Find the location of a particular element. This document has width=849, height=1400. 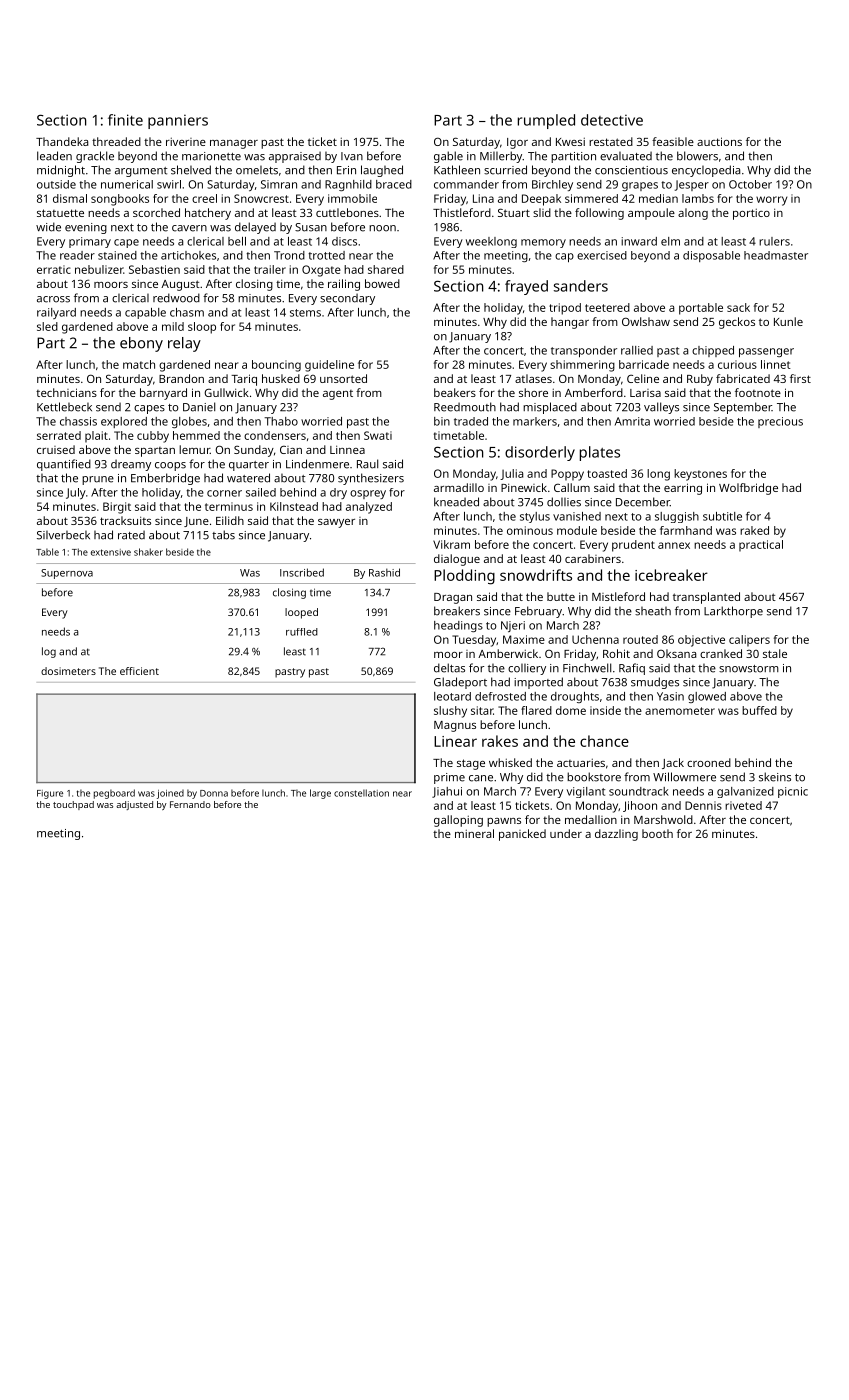

stems is located at coordinates (305, 313).
